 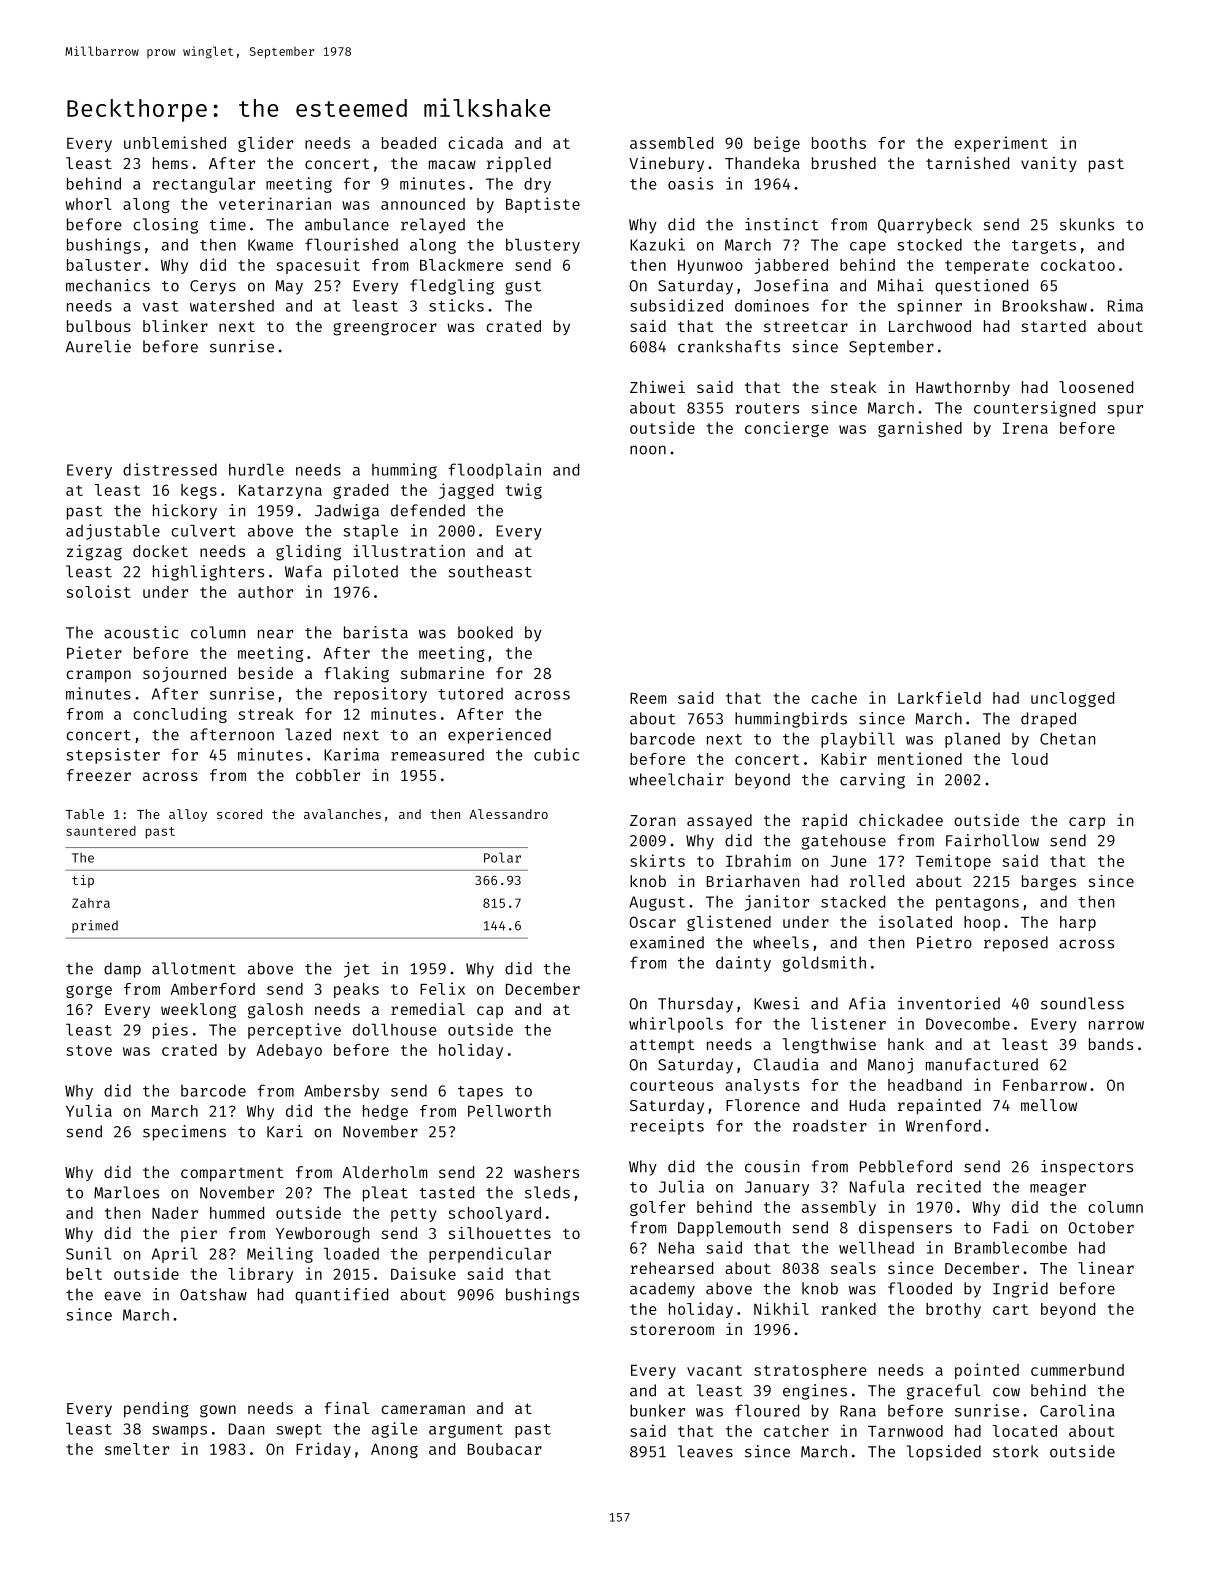 What do you see at coordinates (141, 632) in the document?
I see `acoustic` at bounding box center [141, 632].
